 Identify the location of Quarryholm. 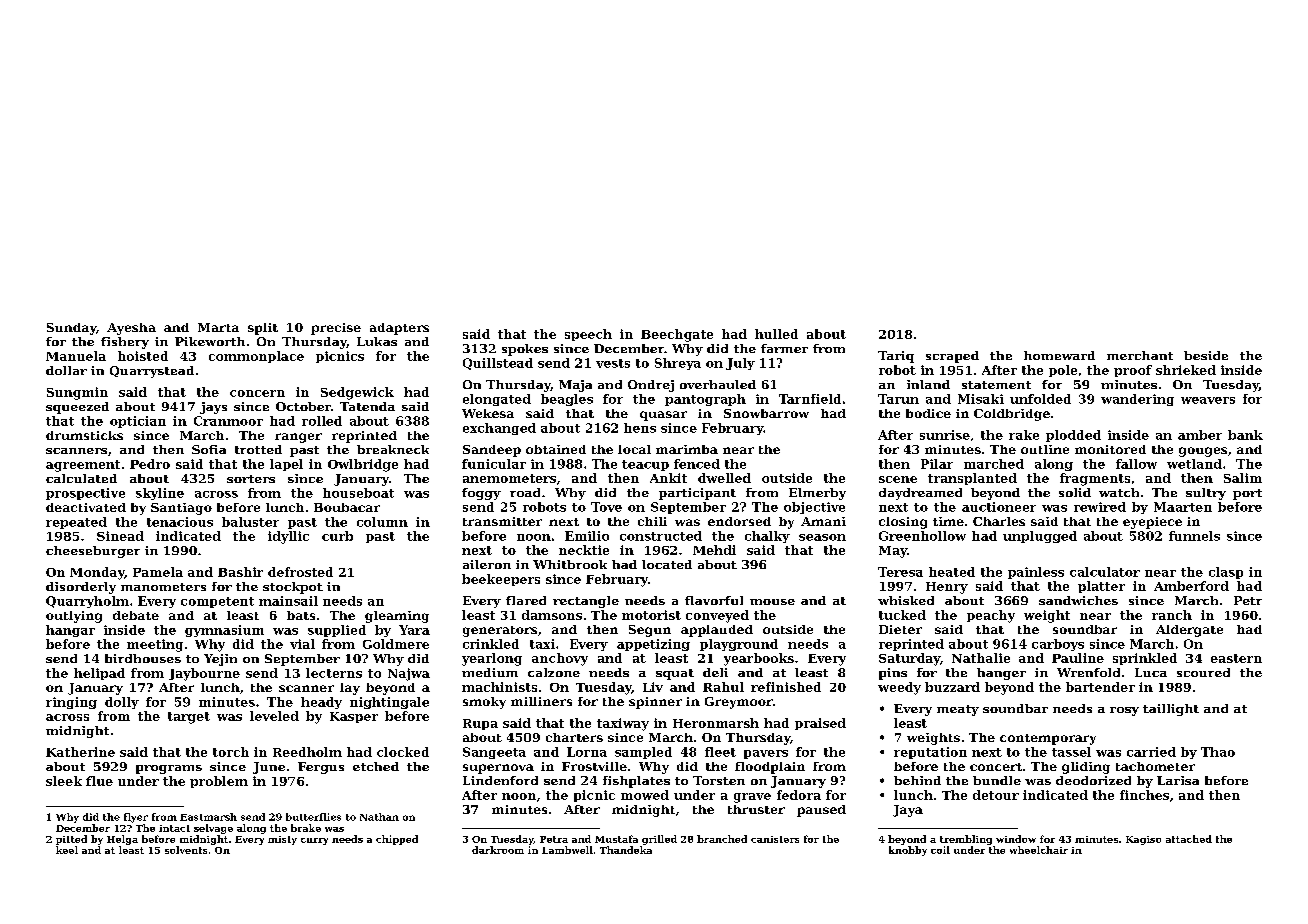
(87, 602).
